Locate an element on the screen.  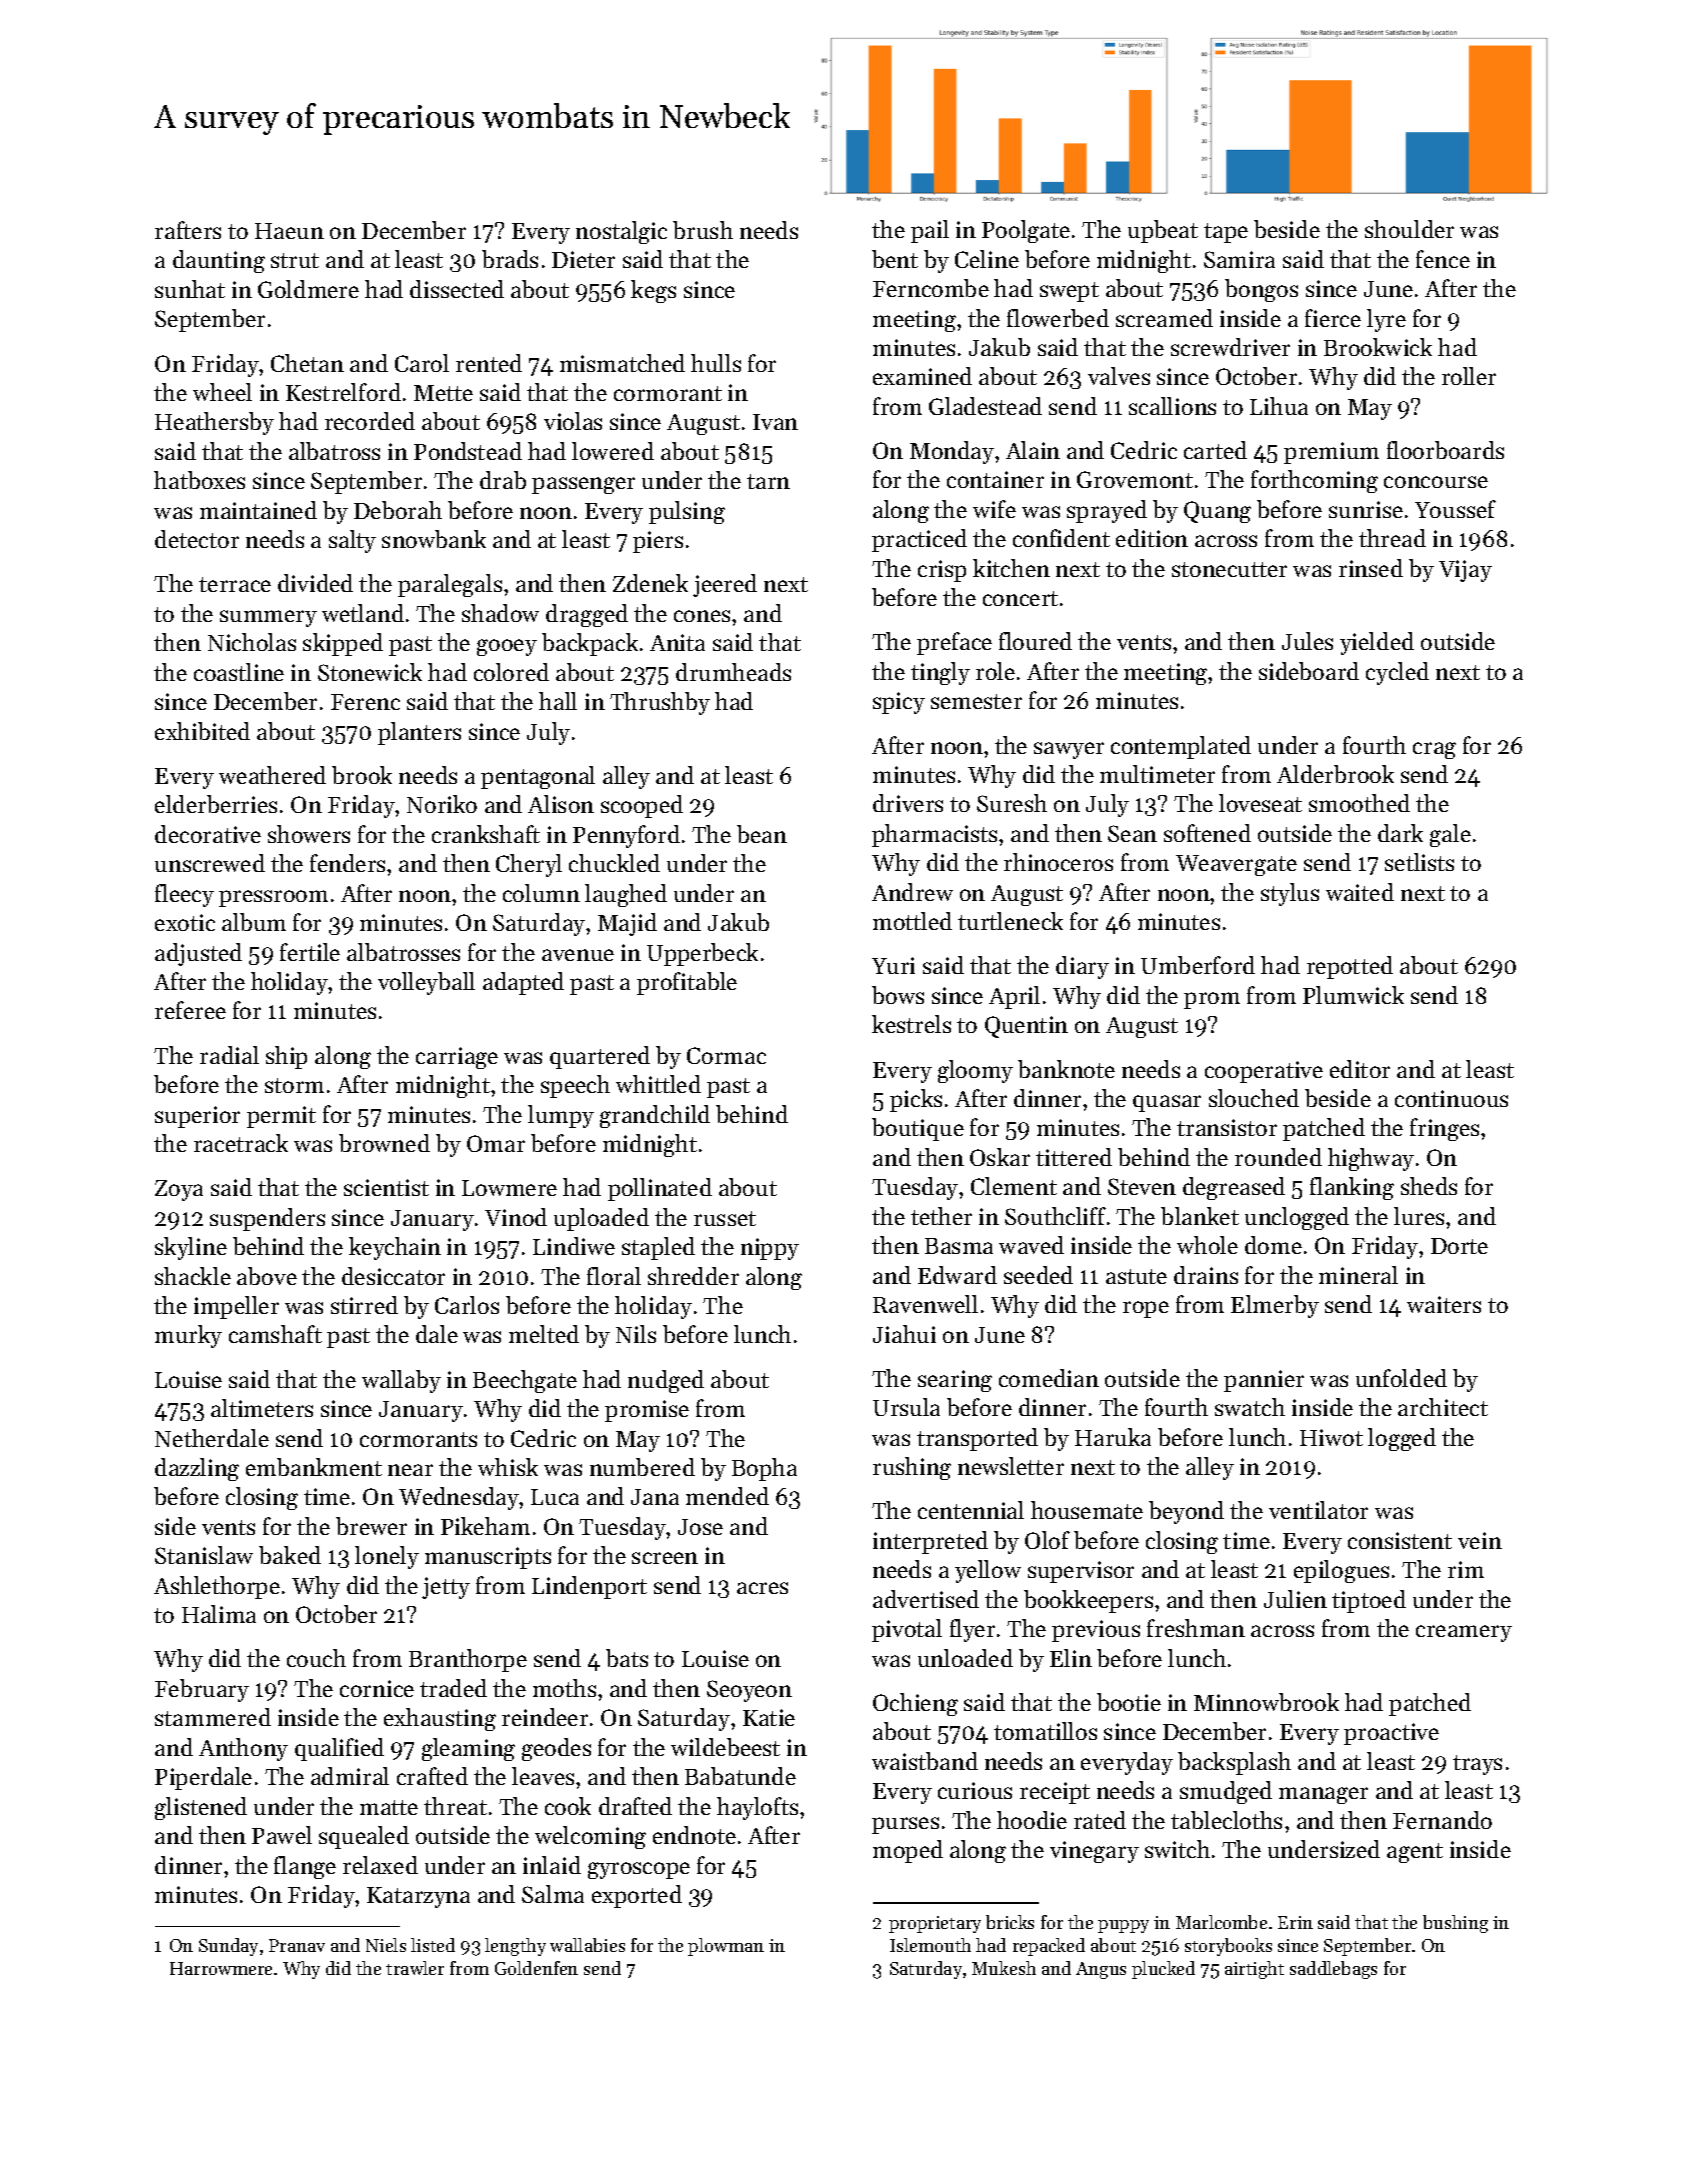
edition is located at coordinates (1152, 538).
